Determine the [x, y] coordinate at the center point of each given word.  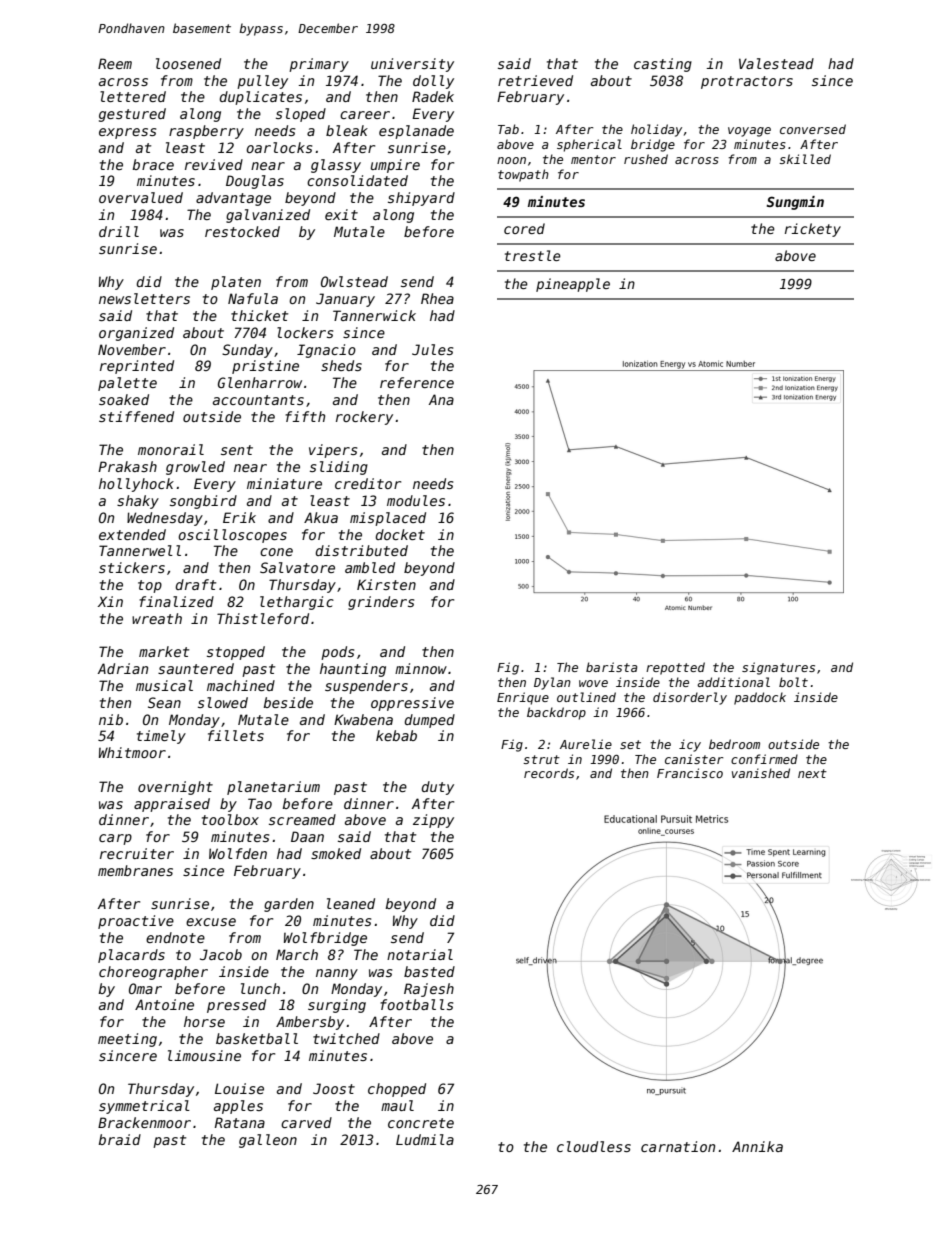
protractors [747, 82]
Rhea [437, 298]
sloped [301, 115]
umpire [395, 166]
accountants [258, 400]
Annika [757, 1146]
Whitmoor [132, 752]
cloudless [594, 1146]
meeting [127, 1040]
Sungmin [795, 203]
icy [690, 745]
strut [541, 759]
